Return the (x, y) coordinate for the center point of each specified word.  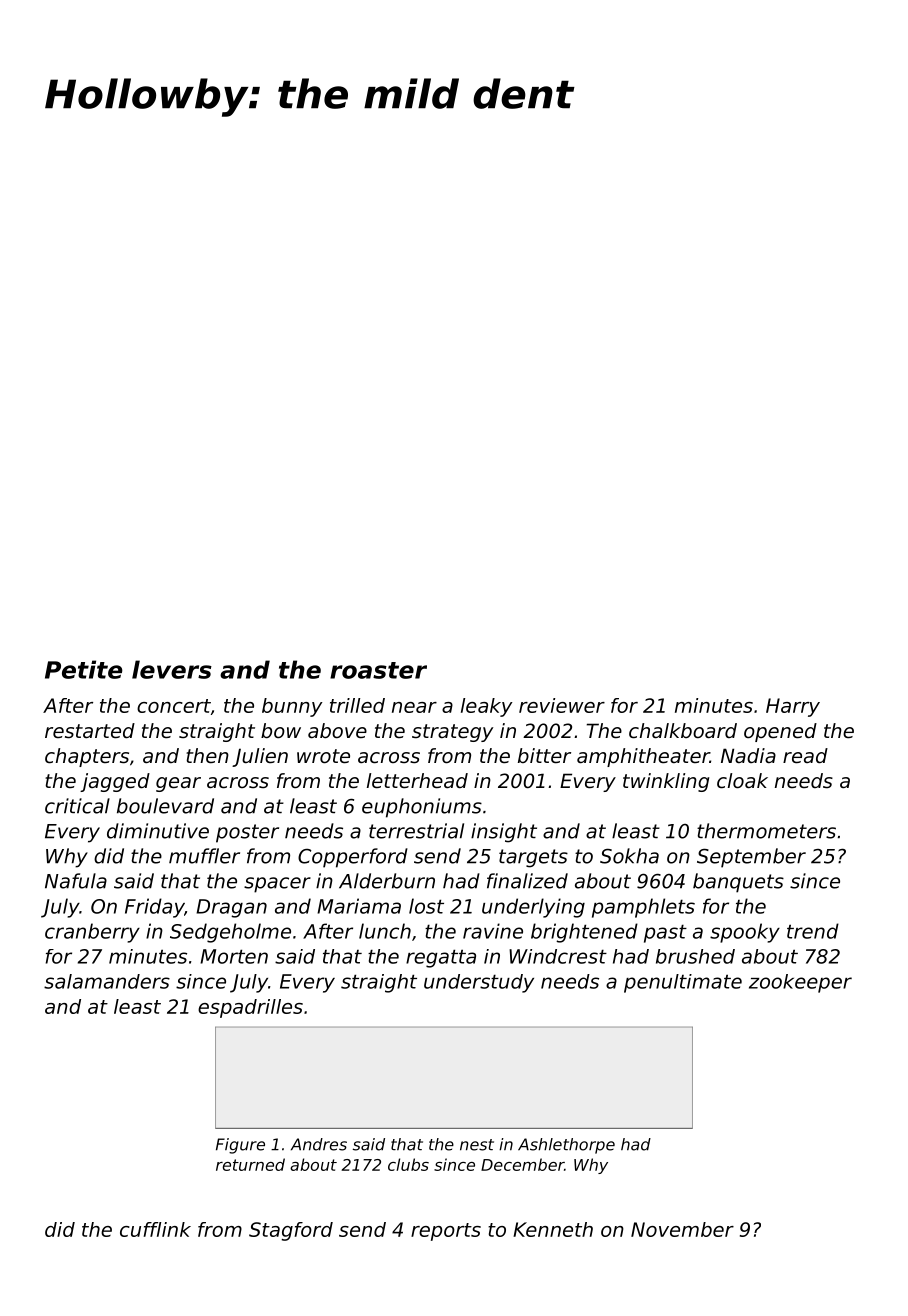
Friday (154, 908)
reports (446, 1232)
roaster (378, 670)
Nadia (748, 755)
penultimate (683, 983)
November (682, 1229)
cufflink (155, 1229)
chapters (87, 757)
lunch (385, 931)
